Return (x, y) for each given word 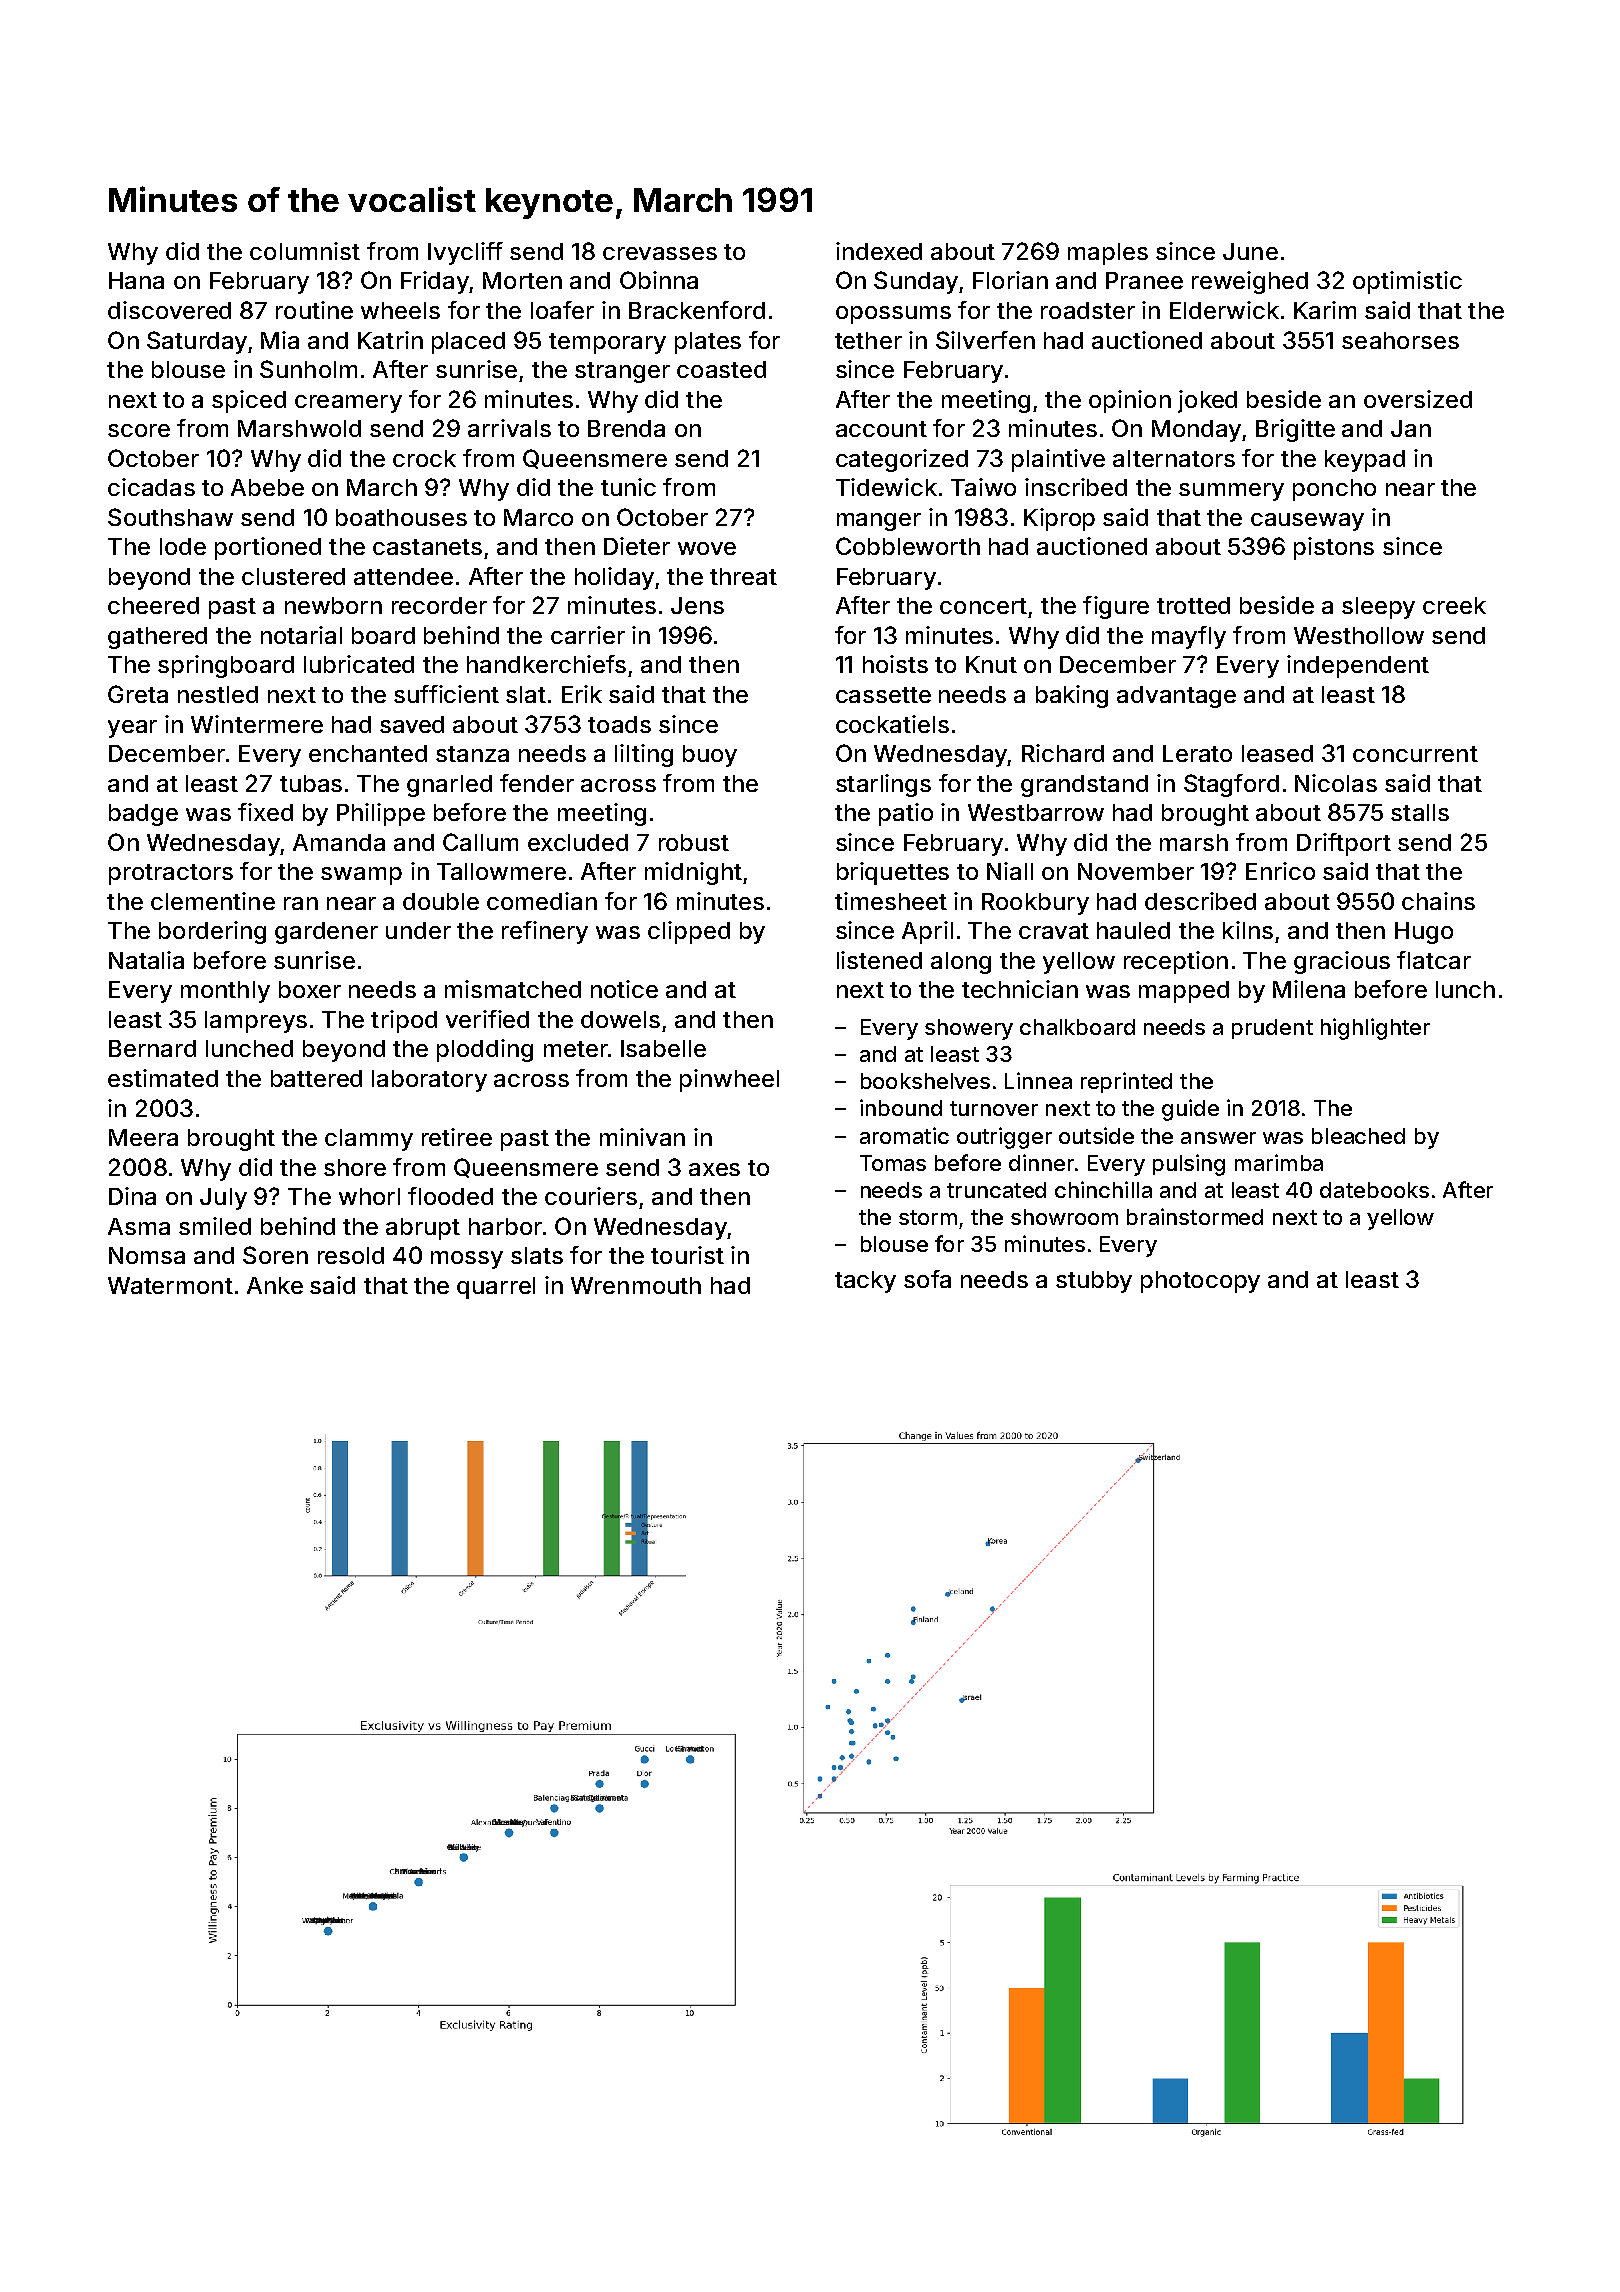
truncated (996, 1190)
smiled (215, 1226)
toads (619, 724)
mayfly (1189, 637)
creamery (348, 404)
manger (879, 522)
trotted (1193, 605)
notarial (301, 635)
